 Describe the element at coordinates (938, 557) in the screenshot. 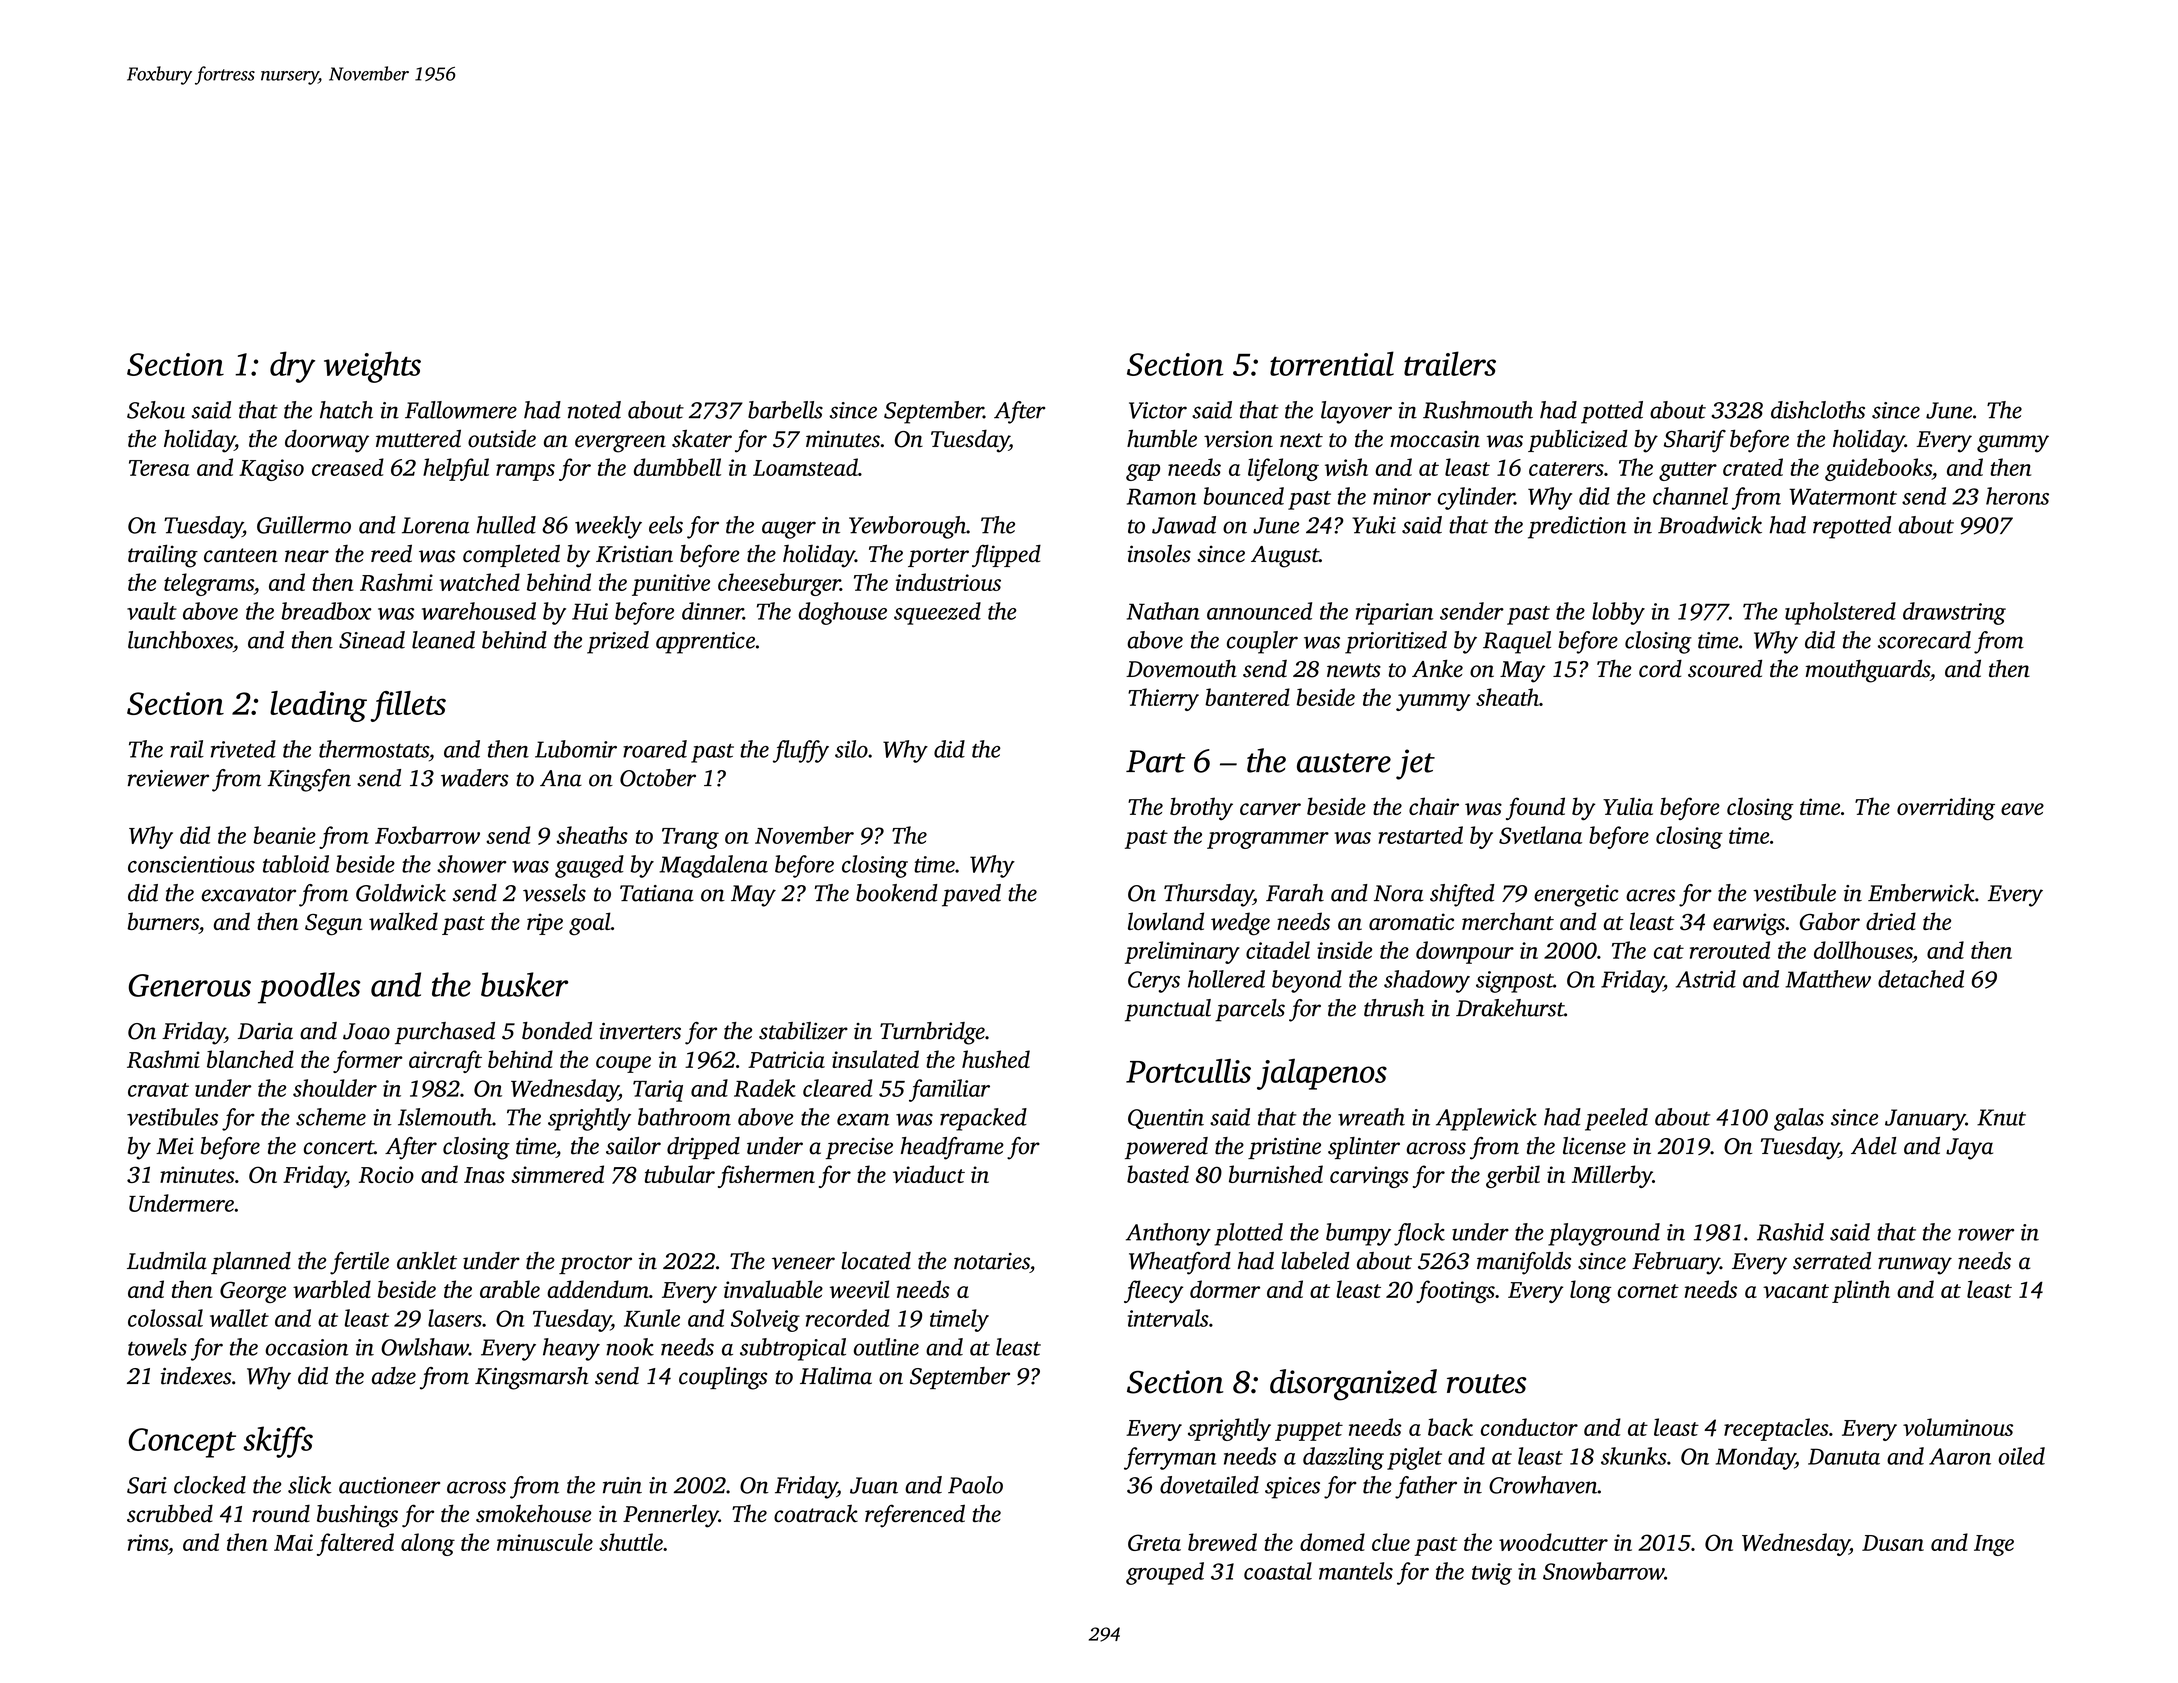

I see `porter` at that location.
